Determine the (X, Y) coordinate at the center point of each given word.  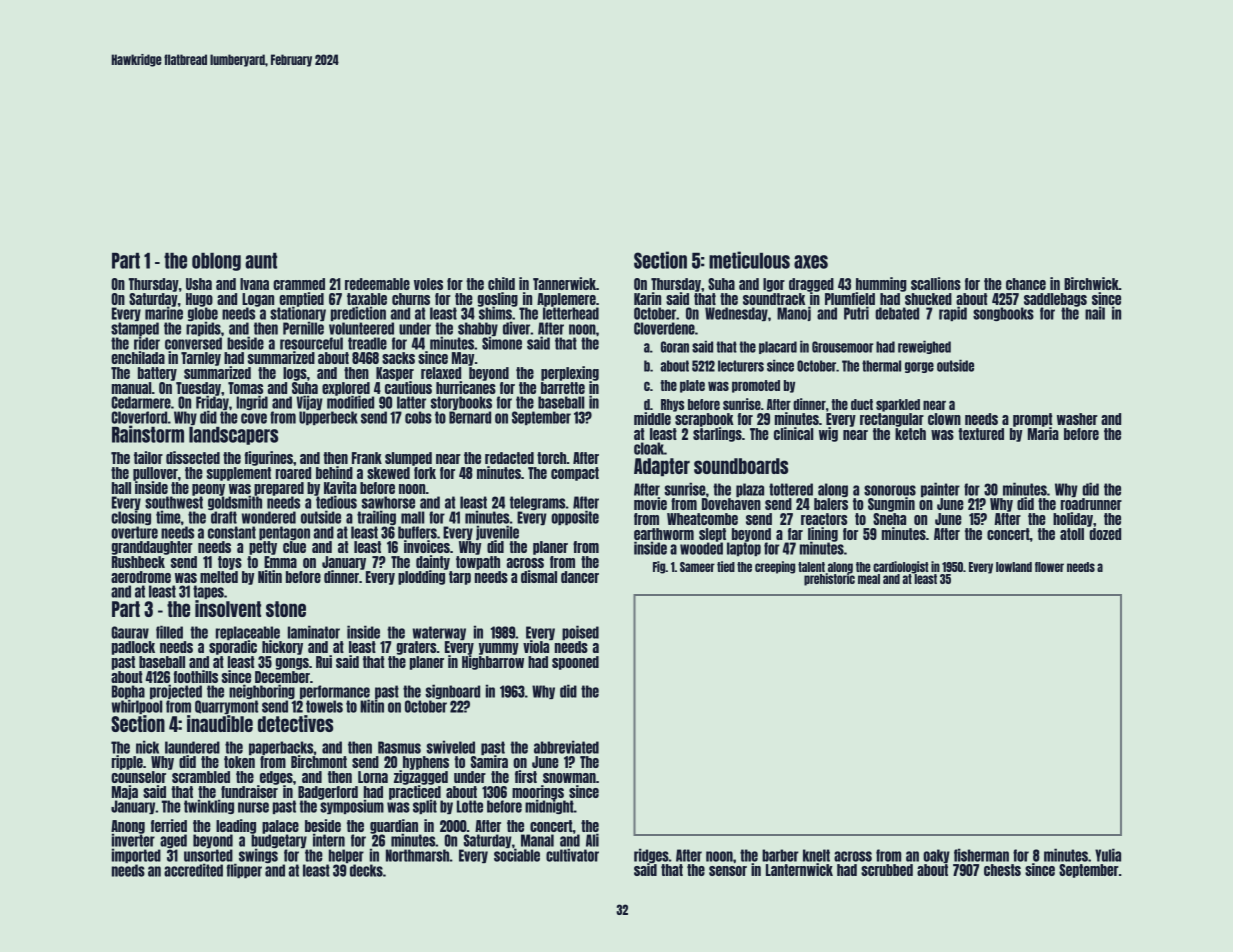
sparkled (898, 405)
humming (881, 284)
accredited (193, 870)
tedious (336, 502)
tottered (791, 489)
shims (495, 313)
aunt (261, 261)
